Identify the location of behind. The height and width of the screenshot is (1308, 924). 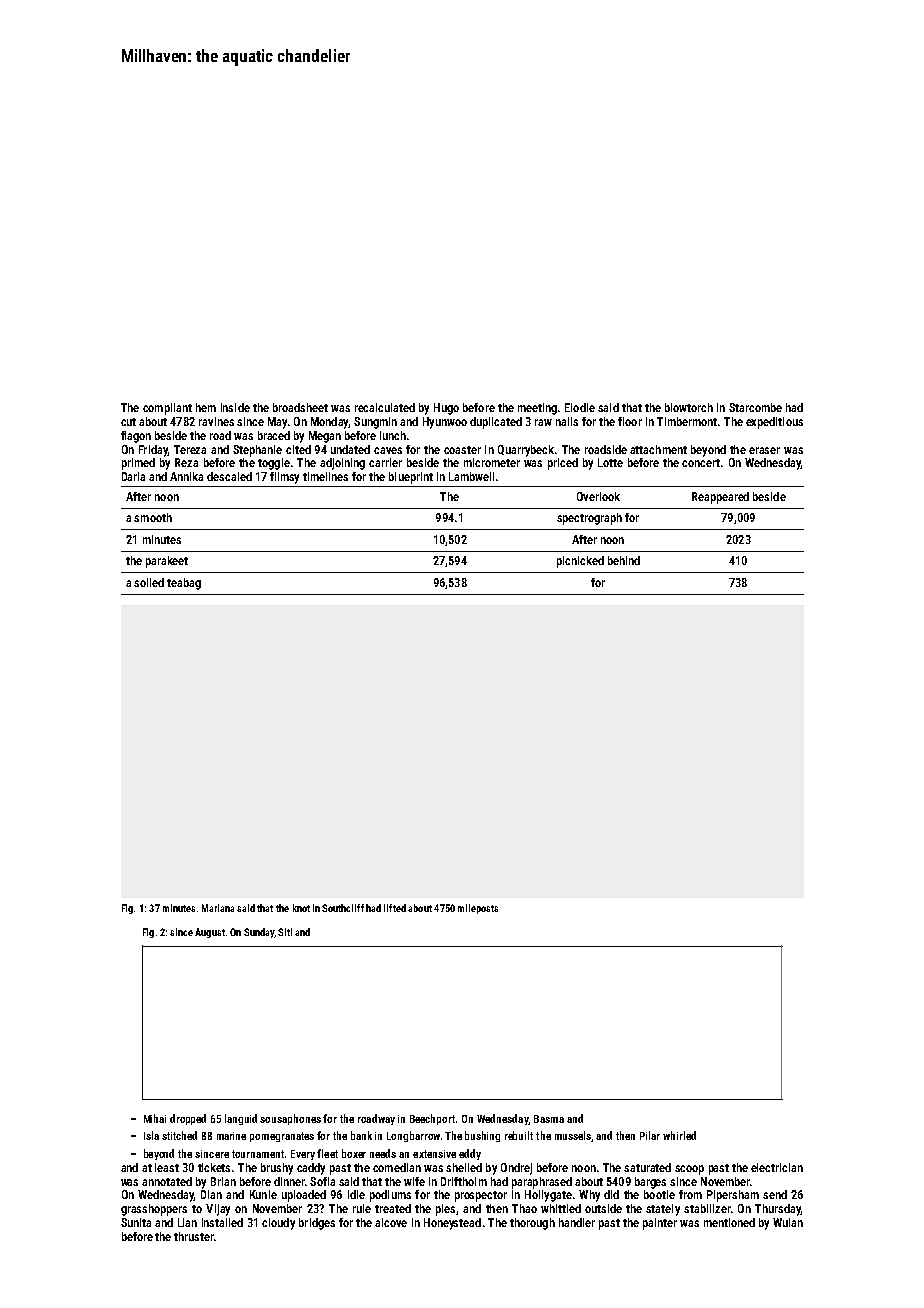
(624, 560).
